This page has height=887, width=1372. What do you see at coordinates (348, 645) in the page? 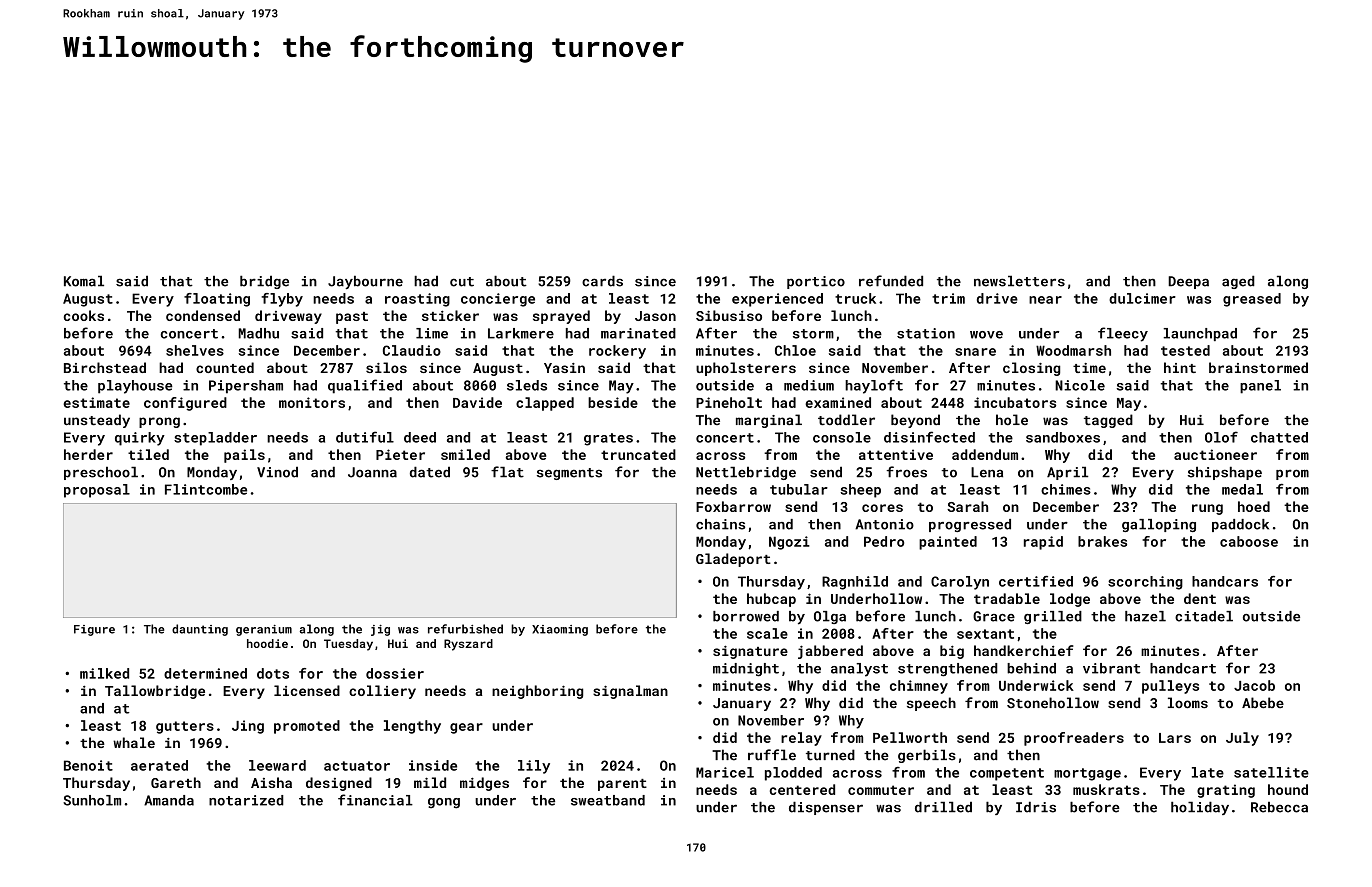
I see `Tuesday` at bounding box center [348, 645].
